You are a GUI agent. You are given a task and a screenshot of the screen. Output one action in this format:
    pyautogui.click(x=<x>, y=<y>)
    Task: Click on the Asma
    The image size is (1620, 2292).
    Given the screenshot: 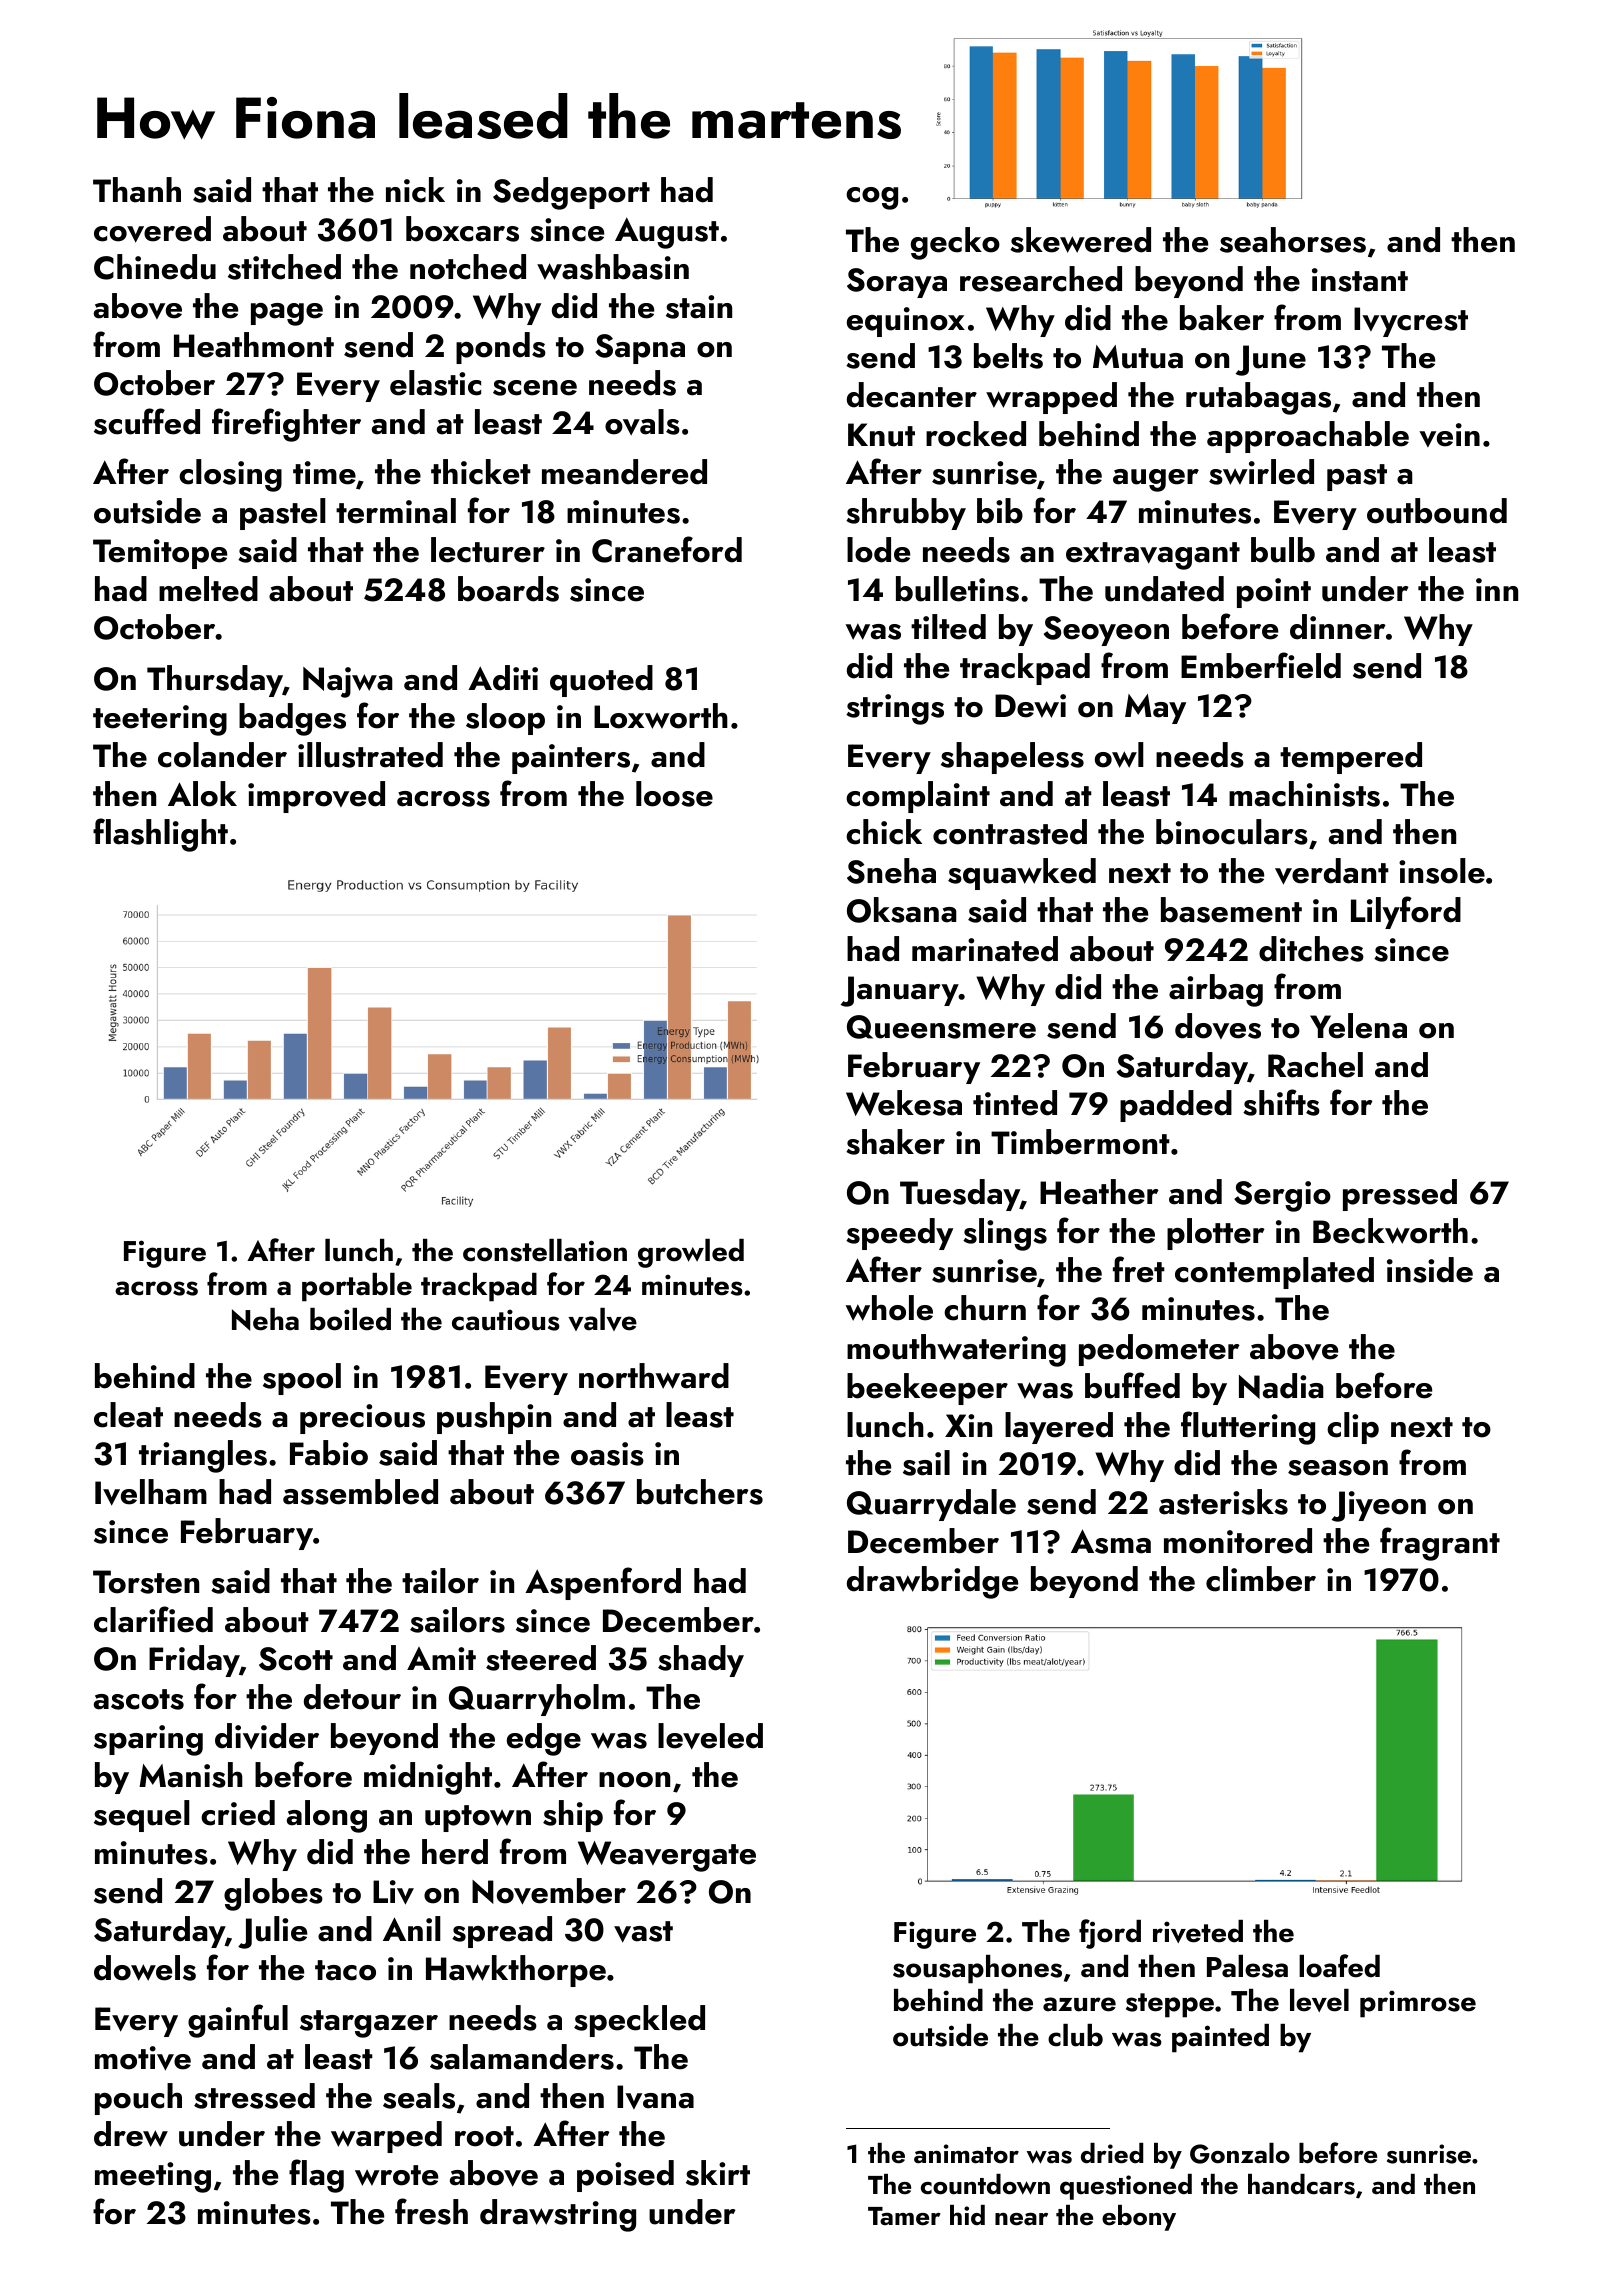 What is the action you would take?
    pyautogui.click(x=1111, y=1541)
